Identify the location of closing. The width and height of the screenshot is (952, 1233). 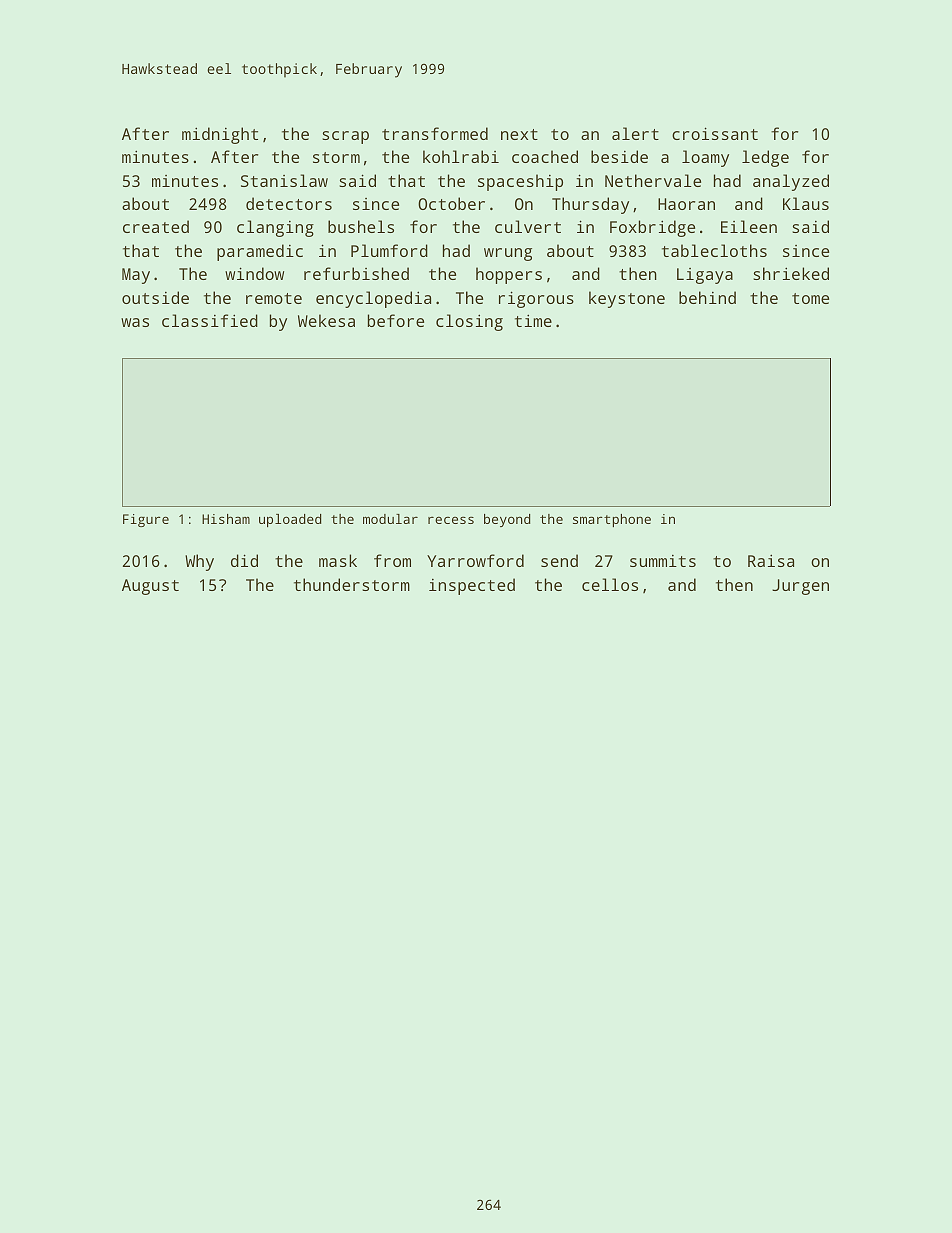
(469, 322).
